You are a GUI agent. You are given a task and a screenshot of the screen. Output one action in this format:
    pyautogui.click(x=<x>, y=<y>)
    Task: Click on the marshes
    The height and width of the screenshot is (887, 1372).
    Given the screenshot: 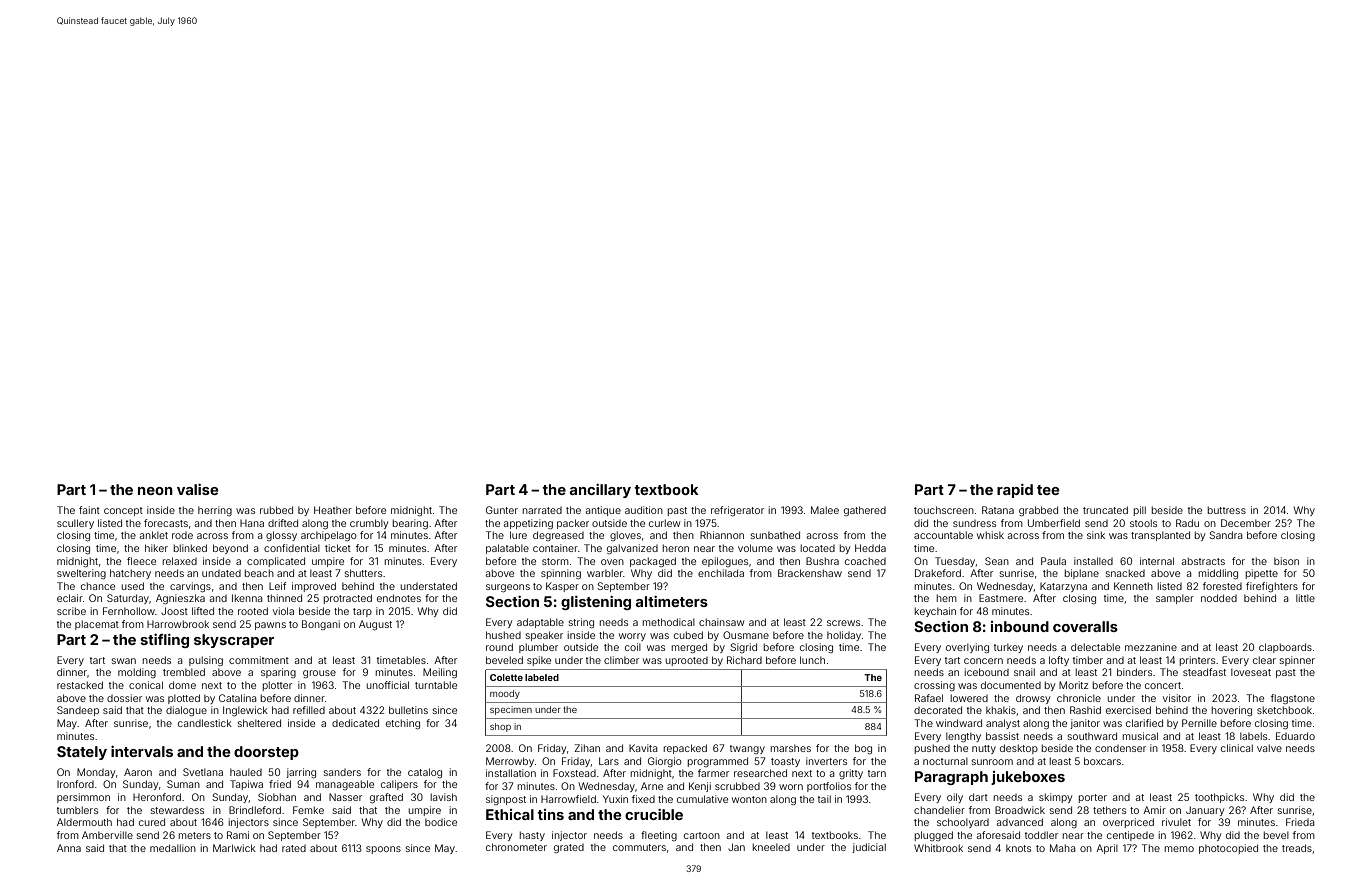 What is the action you would take?
    pyautogui.click(x=791, y=748)
